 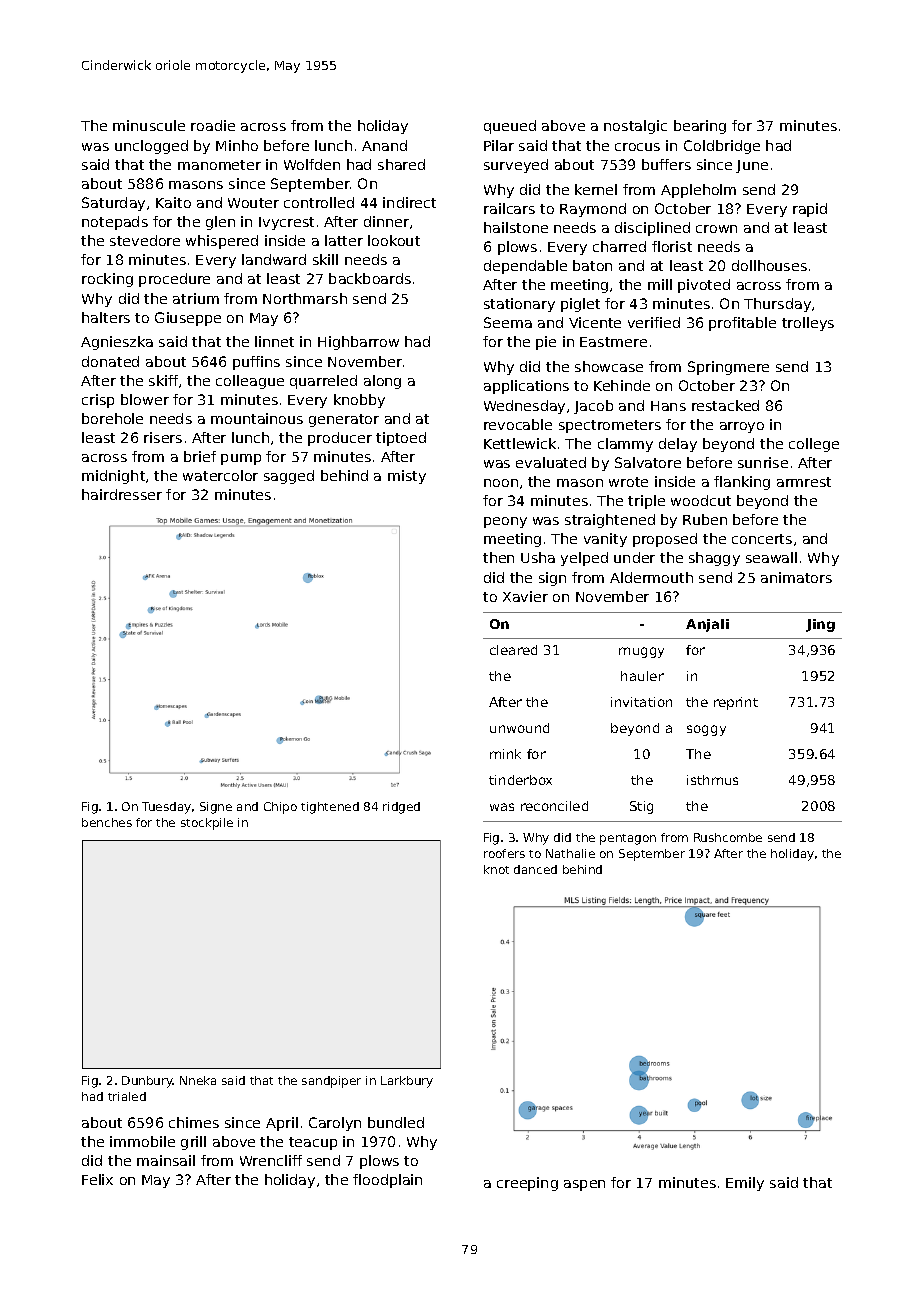 I want to click on mainsail, so click(x=166, y=1160).
